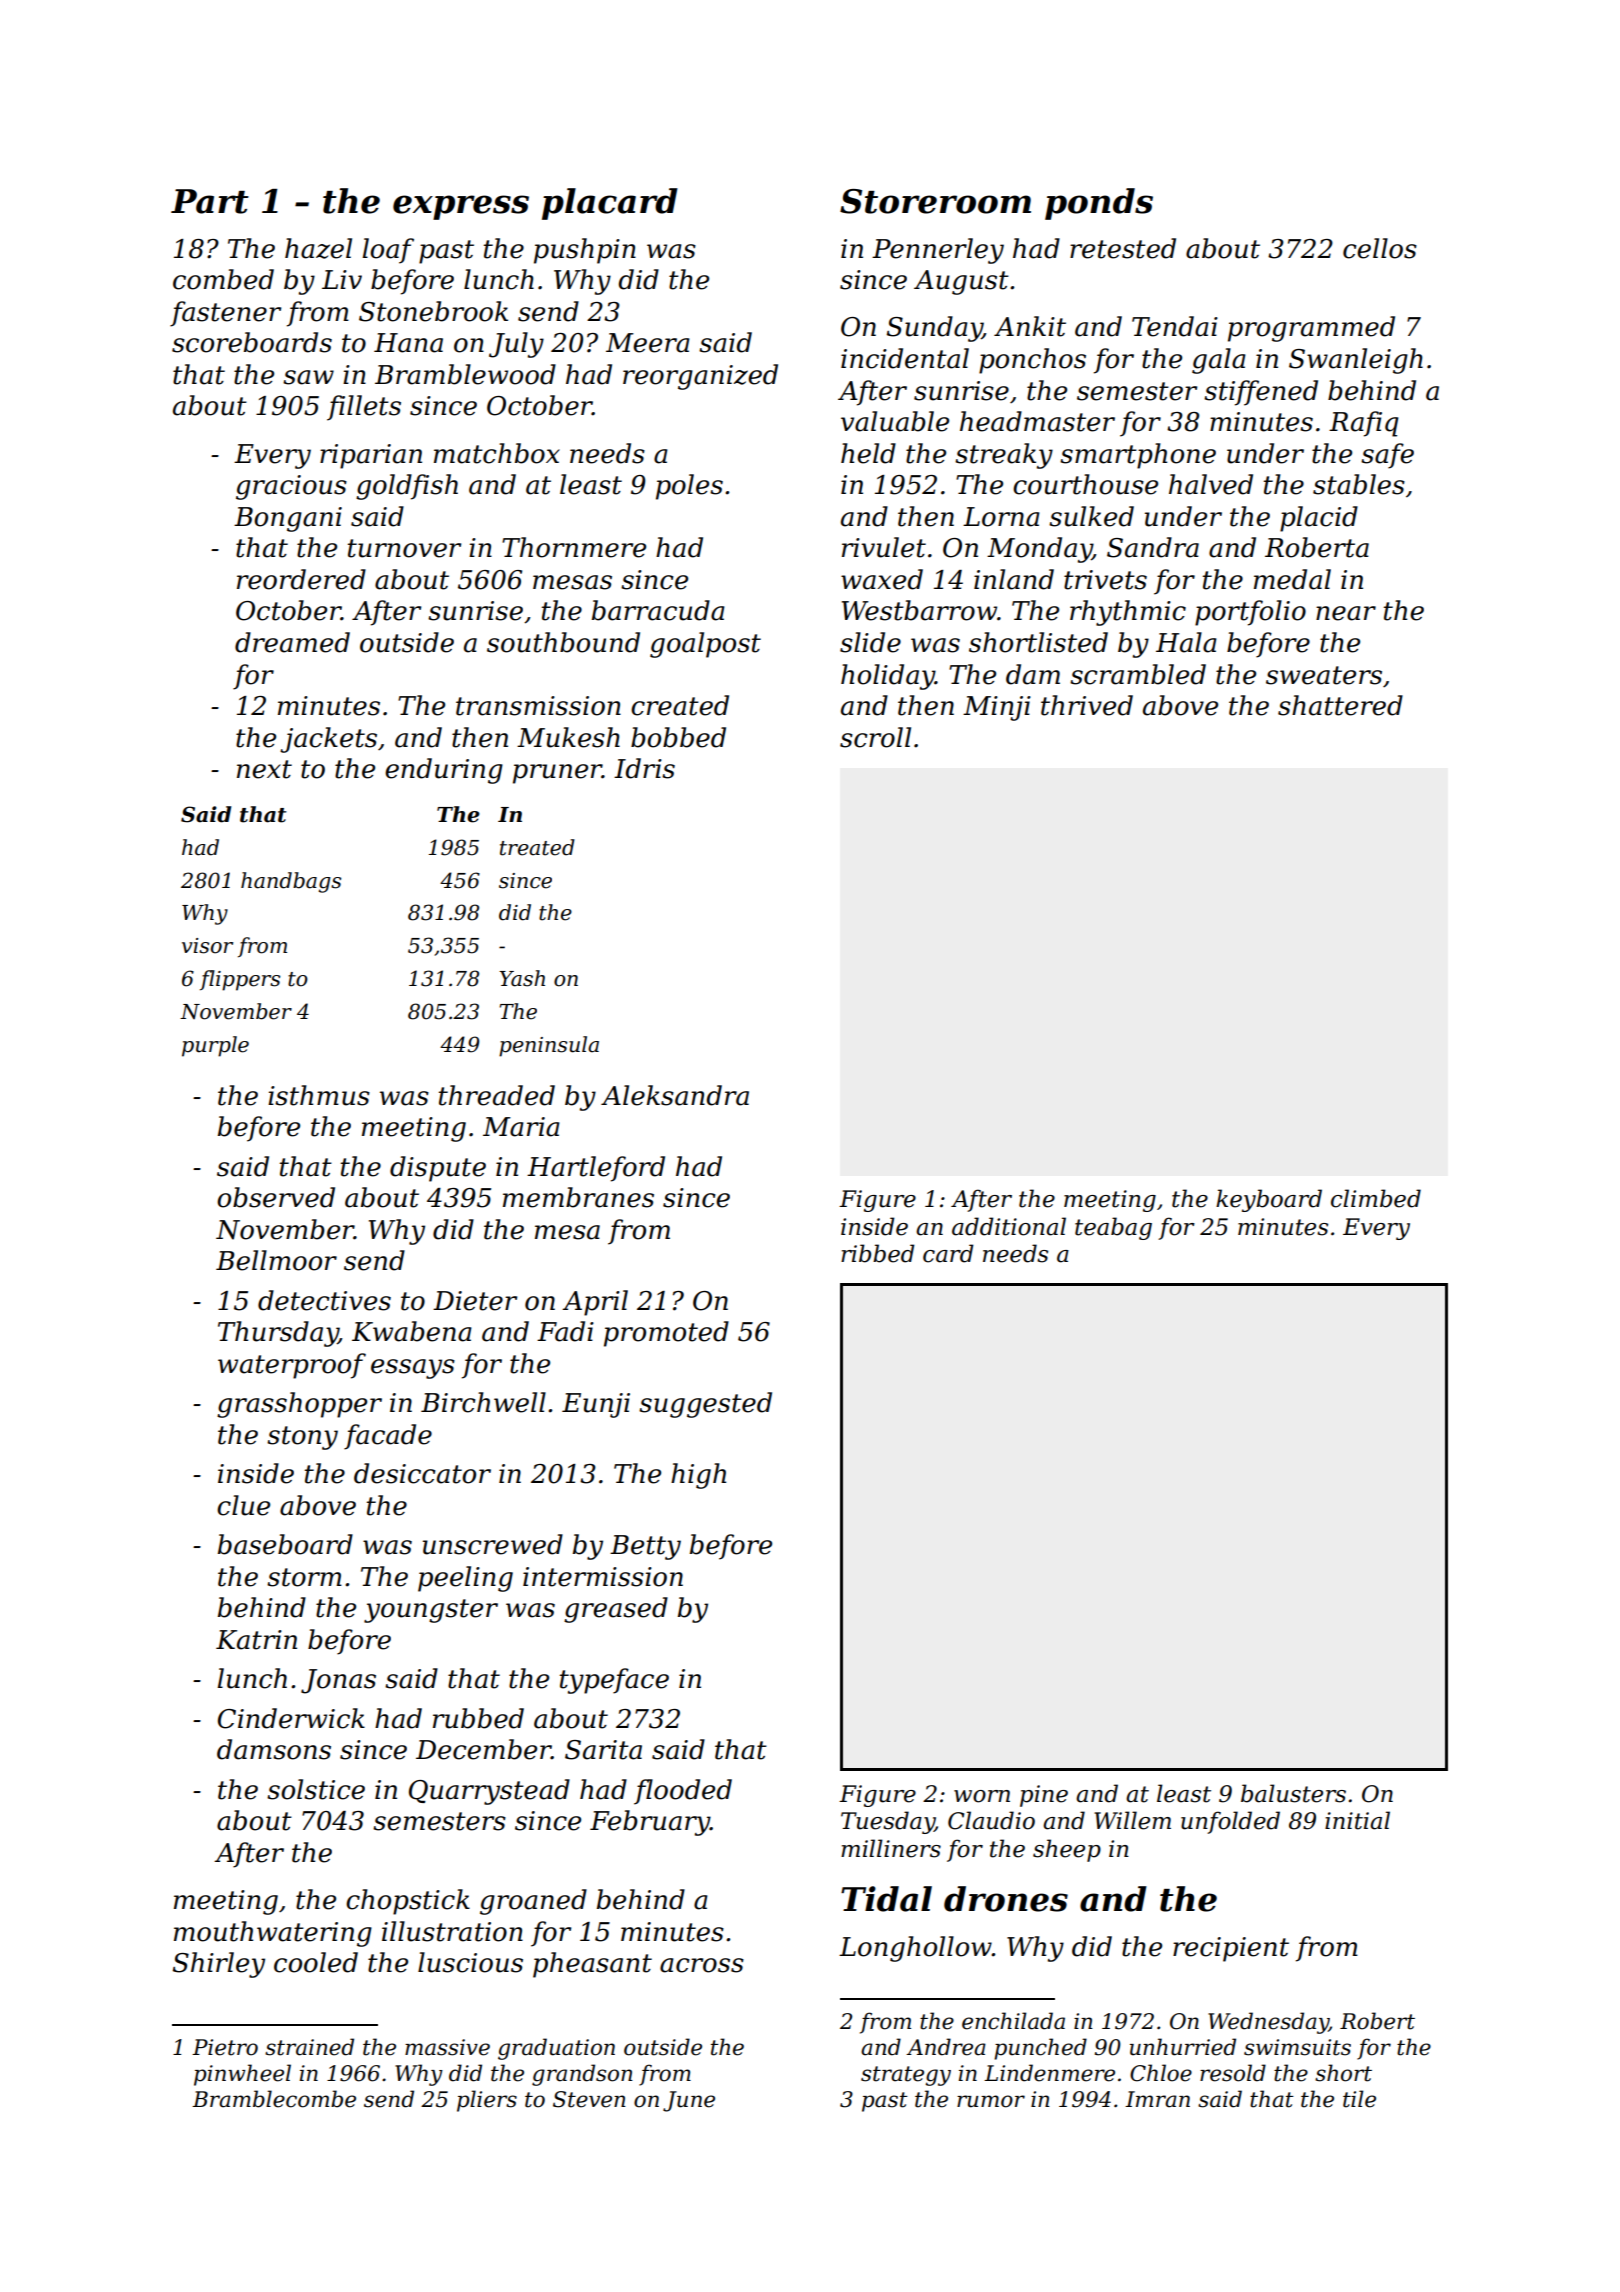 The height and width of the screenshot is (2292, 1620). Describe the element at coordinates (1357, 1820) in the screenshot. I see `initial` at that location.
